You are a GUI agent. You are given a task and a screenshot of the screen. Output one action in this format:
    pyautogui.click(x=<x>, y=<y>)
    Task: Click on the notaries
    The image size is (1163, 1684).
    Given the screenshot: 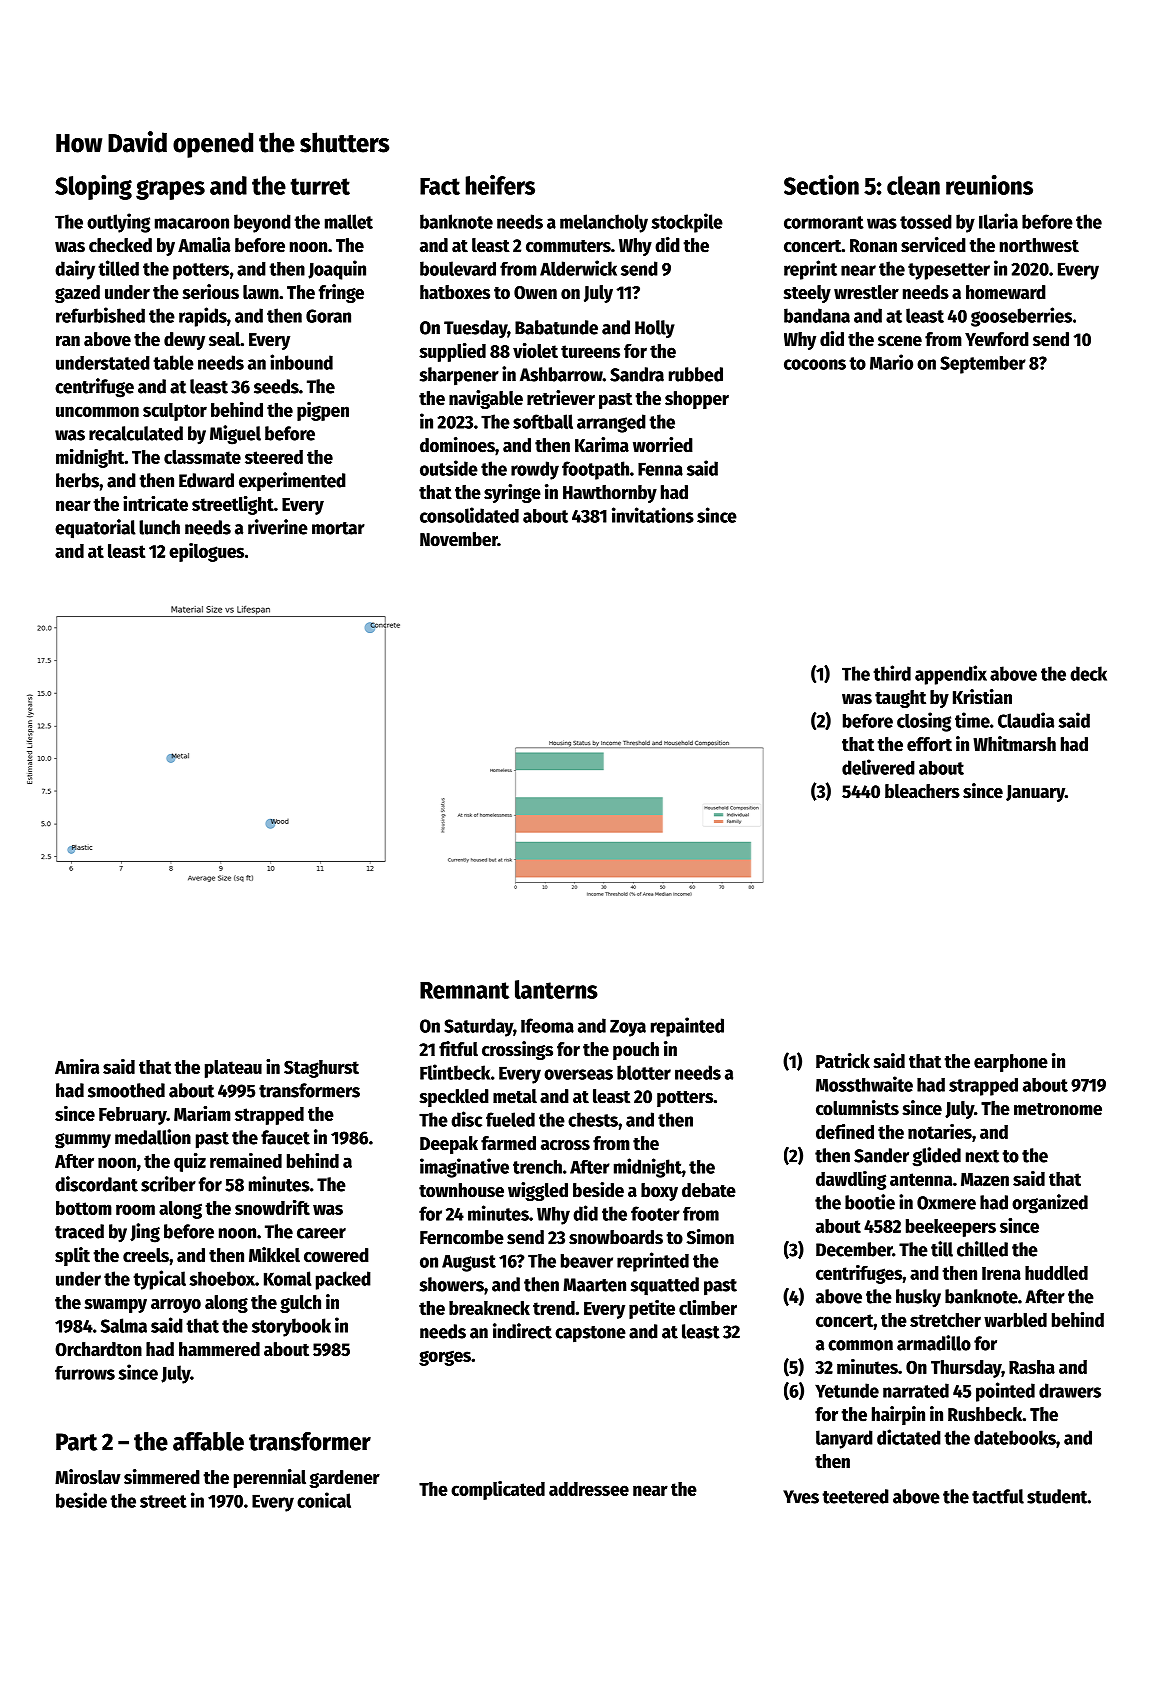 What is the action you would take?
    pyautogui.click(x=940, y=1131)
